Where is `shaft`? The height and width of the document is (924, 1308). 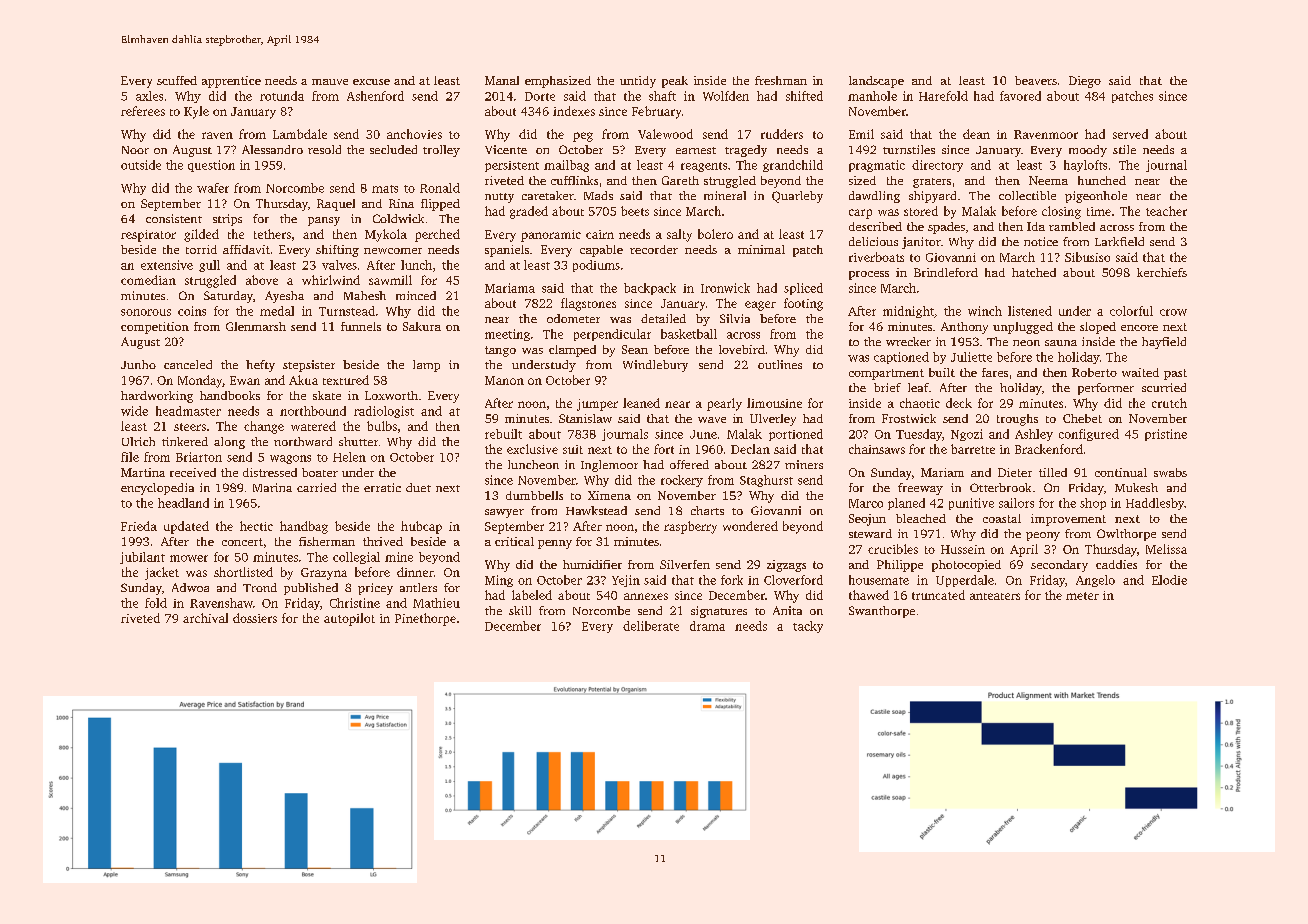 shaft is located at coordinates (662, 96).
